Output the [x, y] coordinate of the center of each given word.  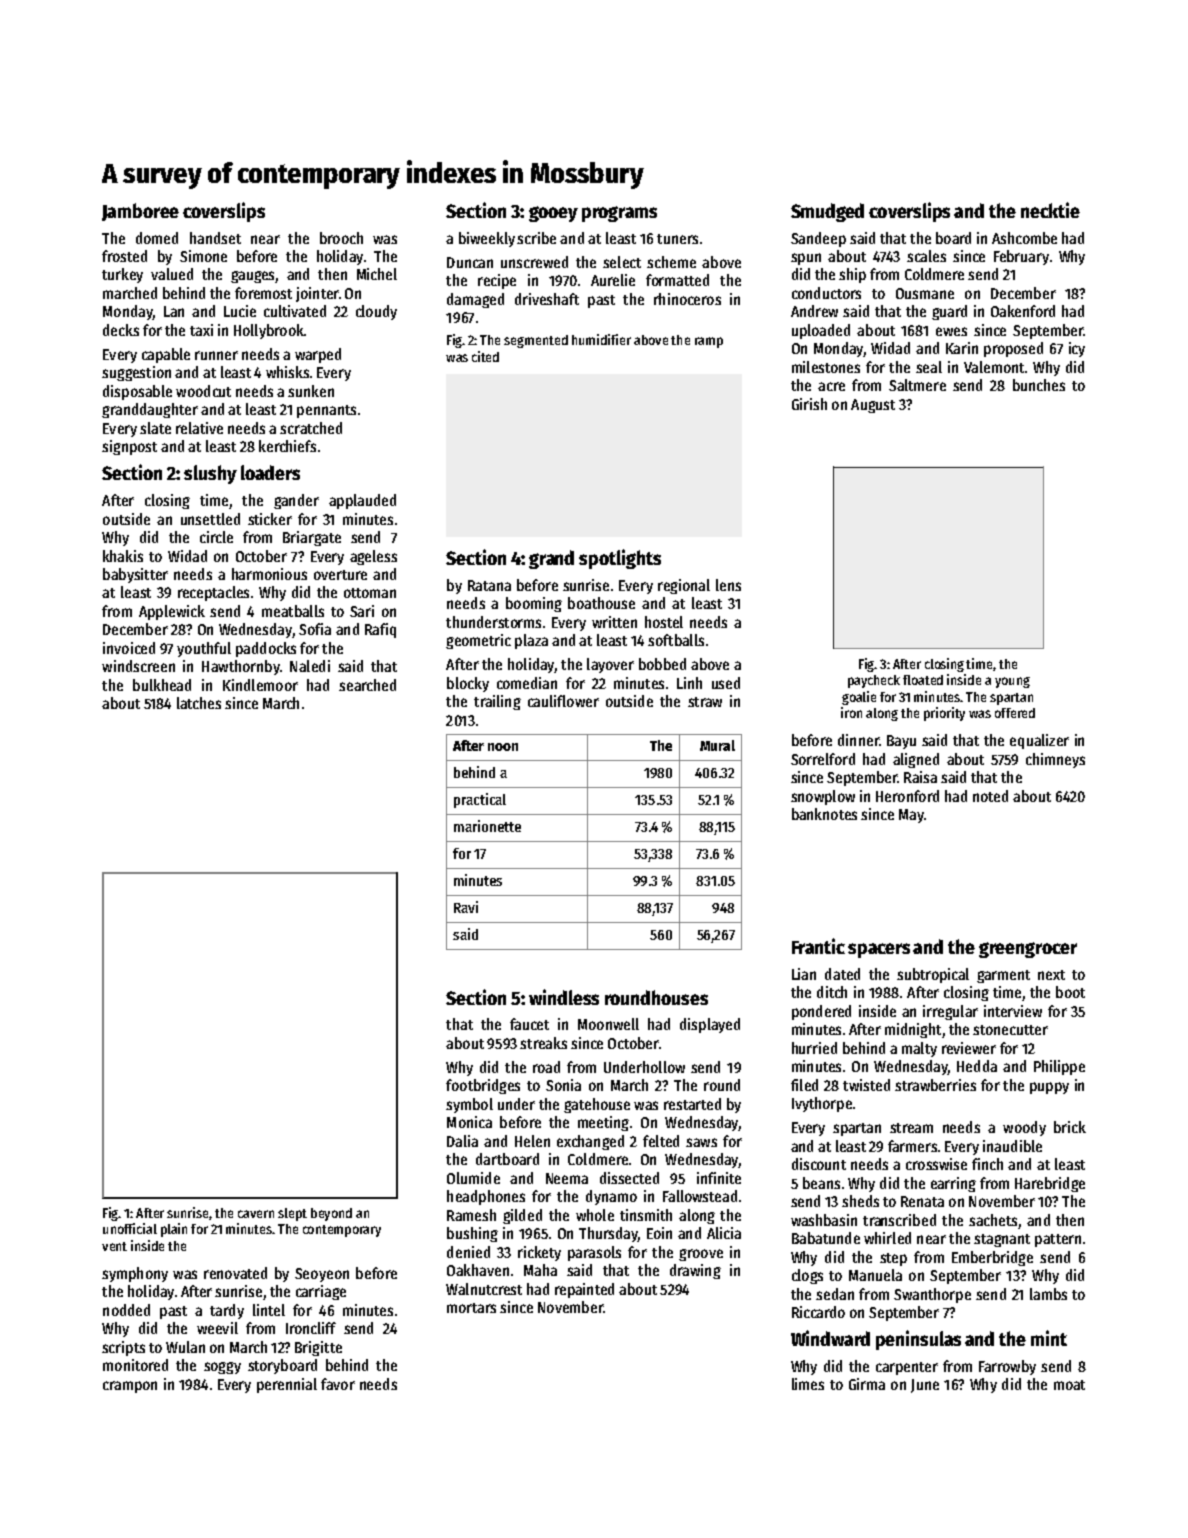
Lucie [240, 311]
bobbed [662, 664]
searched [367, 685]
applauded [362, 501]
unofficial [130, 1228]
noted [990, 796]
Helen [532, 1141]
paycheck [874, 681]
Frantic [818, 946]
